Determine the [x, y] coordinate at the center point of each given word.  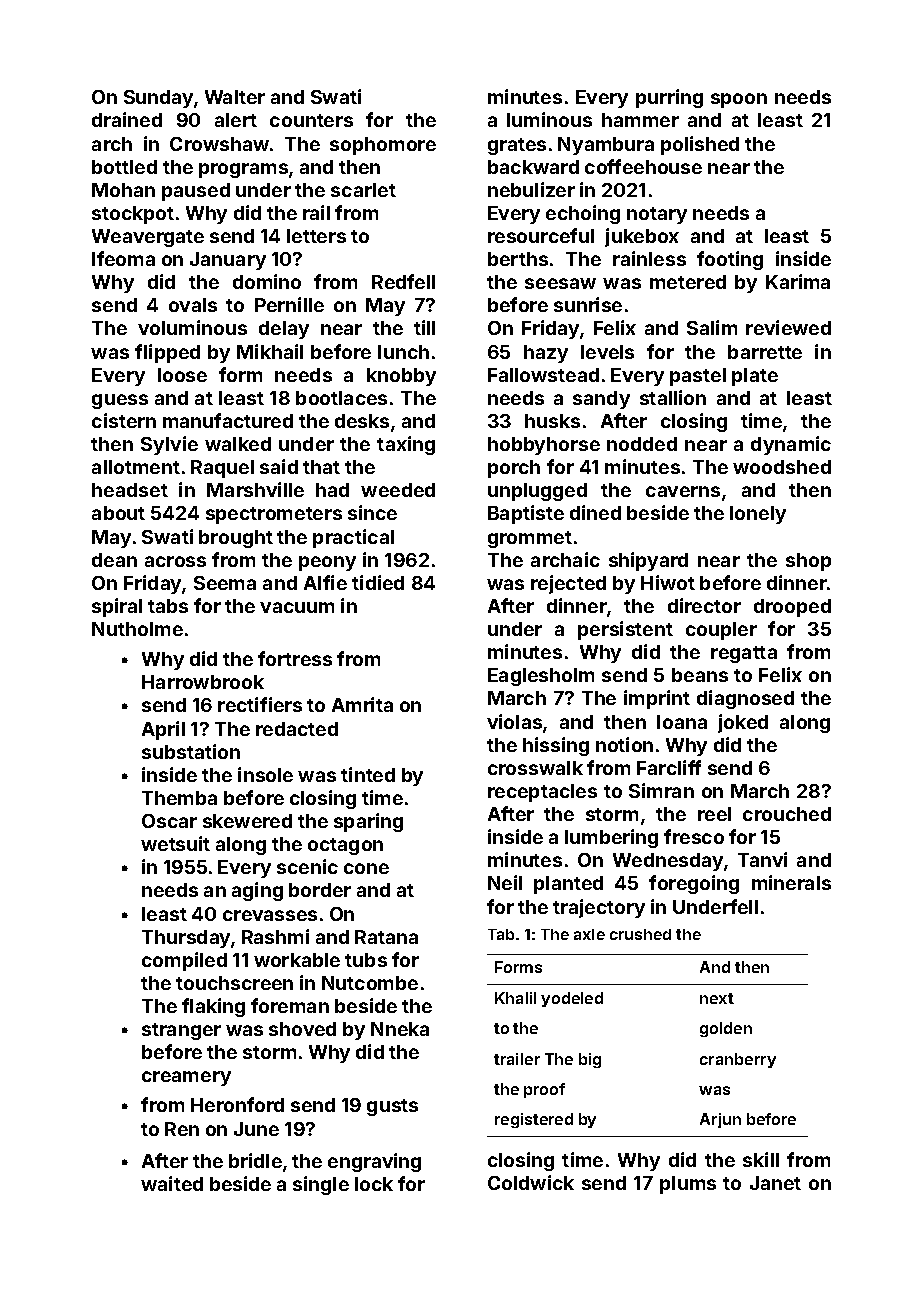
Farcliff [669, 767]
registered [534, 1120]
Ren [182, 1129]
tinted [368, 774]
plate [755, 377]
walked [238, 444]
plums [688, 1185]
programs [243, 170]
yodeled [572, 999]
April [163, 730]
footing [730, 260]
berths [518, 259]
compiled [184, 961]
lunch [403, 352]
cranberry [738, 1060]
